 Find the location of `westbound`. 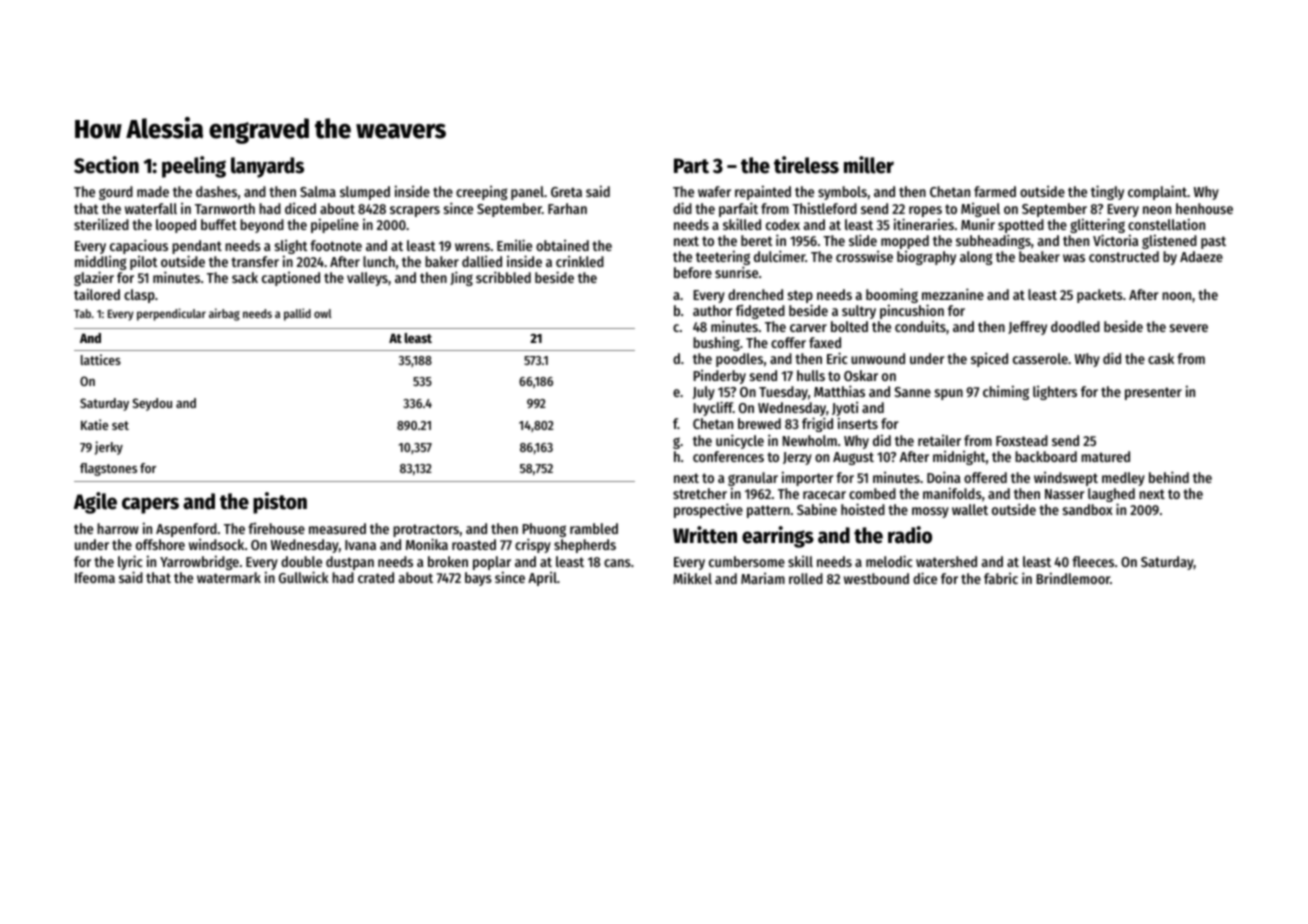

westbound is located at coordinates (876, 578).
